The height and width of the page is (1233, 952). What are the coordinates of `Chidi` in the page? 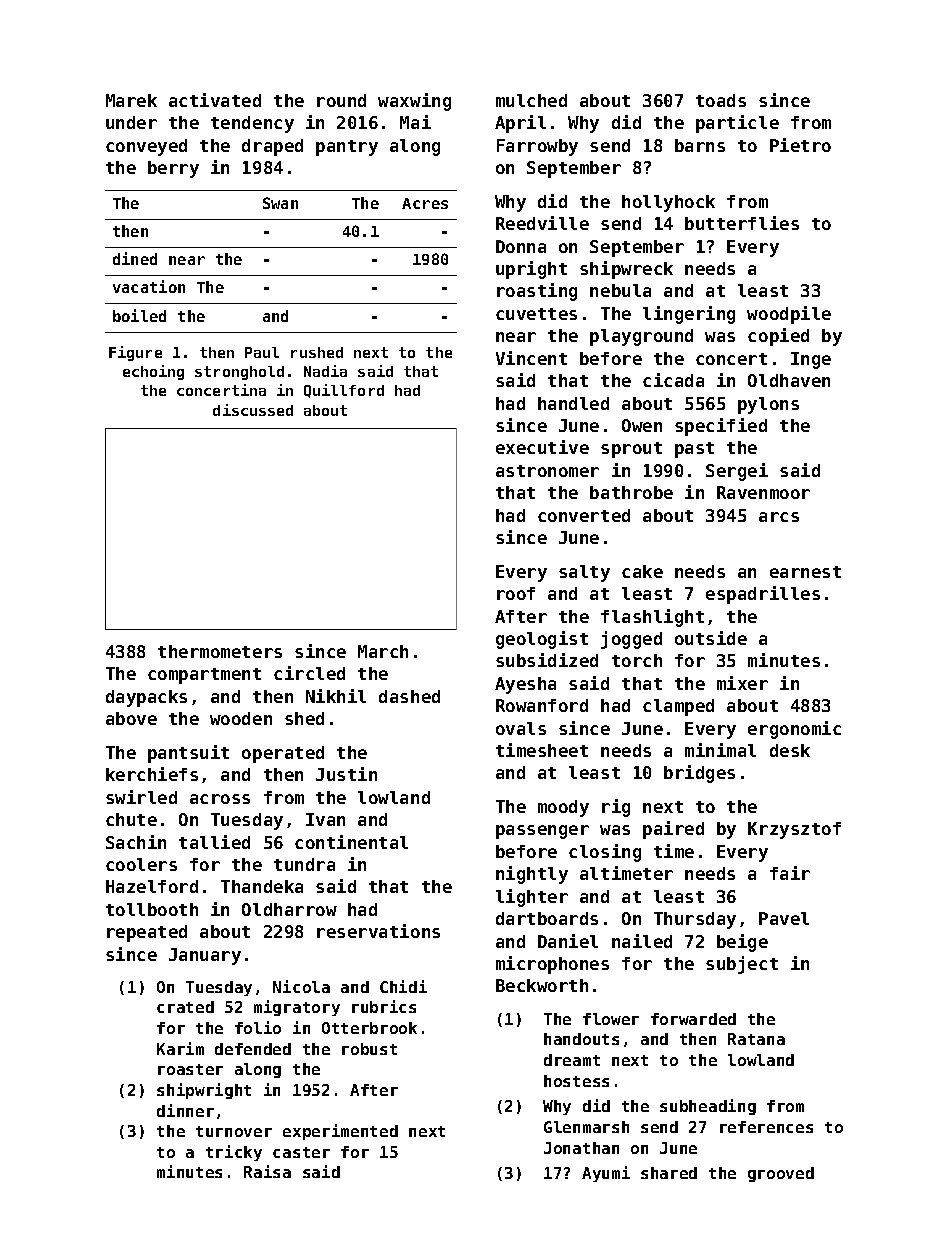 It's located at (403, 986).
